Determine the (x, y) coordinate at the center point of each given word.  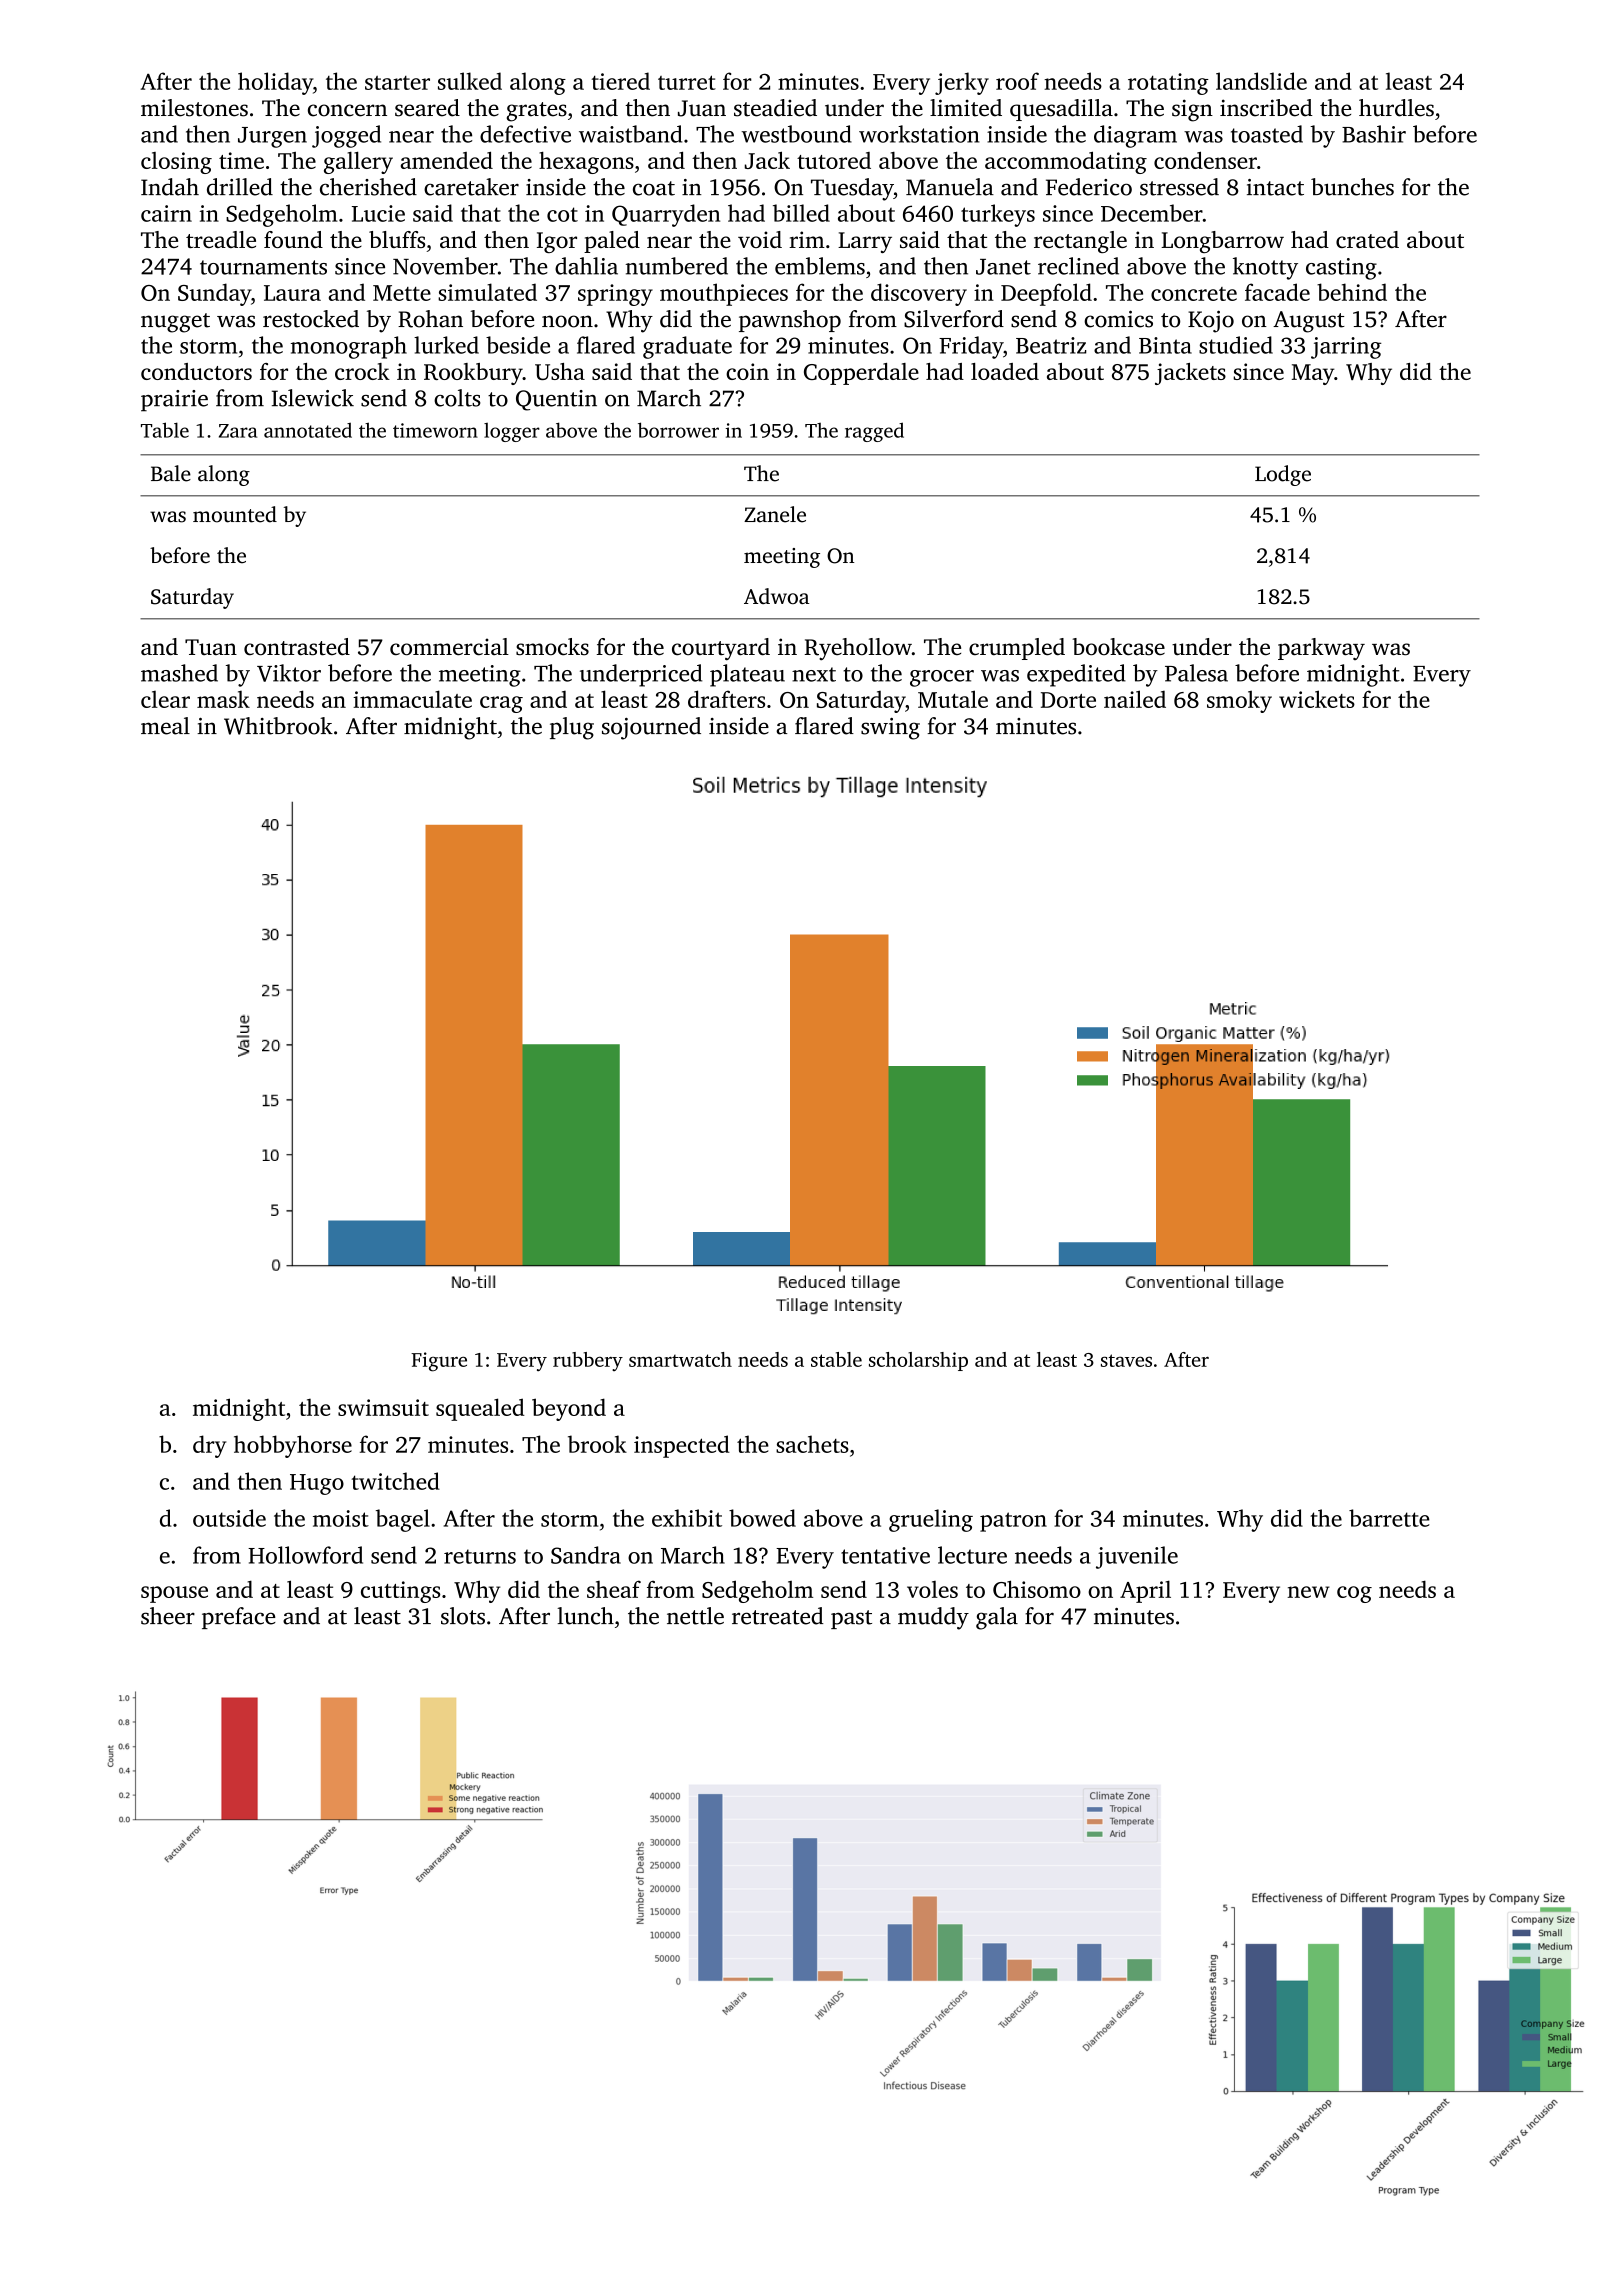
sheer (168, 1616)
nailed (1135, 699)
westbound (796, 134)
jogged (346, 136)
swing (890, 729)
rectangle (1080, 242)
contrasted (297, 647)
